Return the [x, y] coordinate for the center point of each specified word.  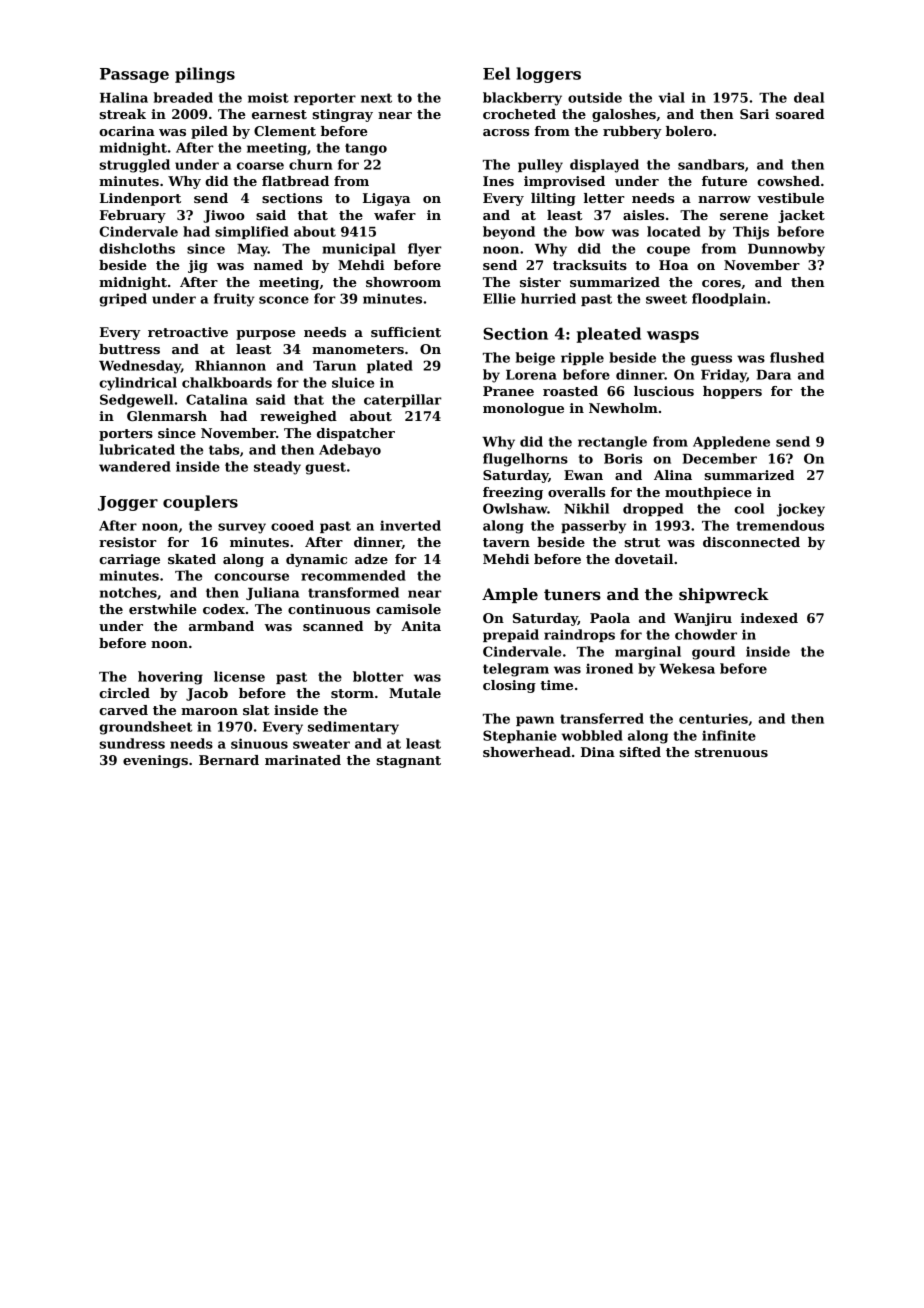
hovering [170, 678]
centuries [713, 718]
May [252, 250]
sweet [666, 299]
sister [540, 282]
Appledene [731, 442]
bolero [689, 131]
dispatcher [356, 434]
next [376, 98]
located [674, 231]
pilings [205, 75]
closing [509, 686]
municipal [359, 249]
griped [123, 300]
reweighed [298, 417]
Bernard [229, 760]
